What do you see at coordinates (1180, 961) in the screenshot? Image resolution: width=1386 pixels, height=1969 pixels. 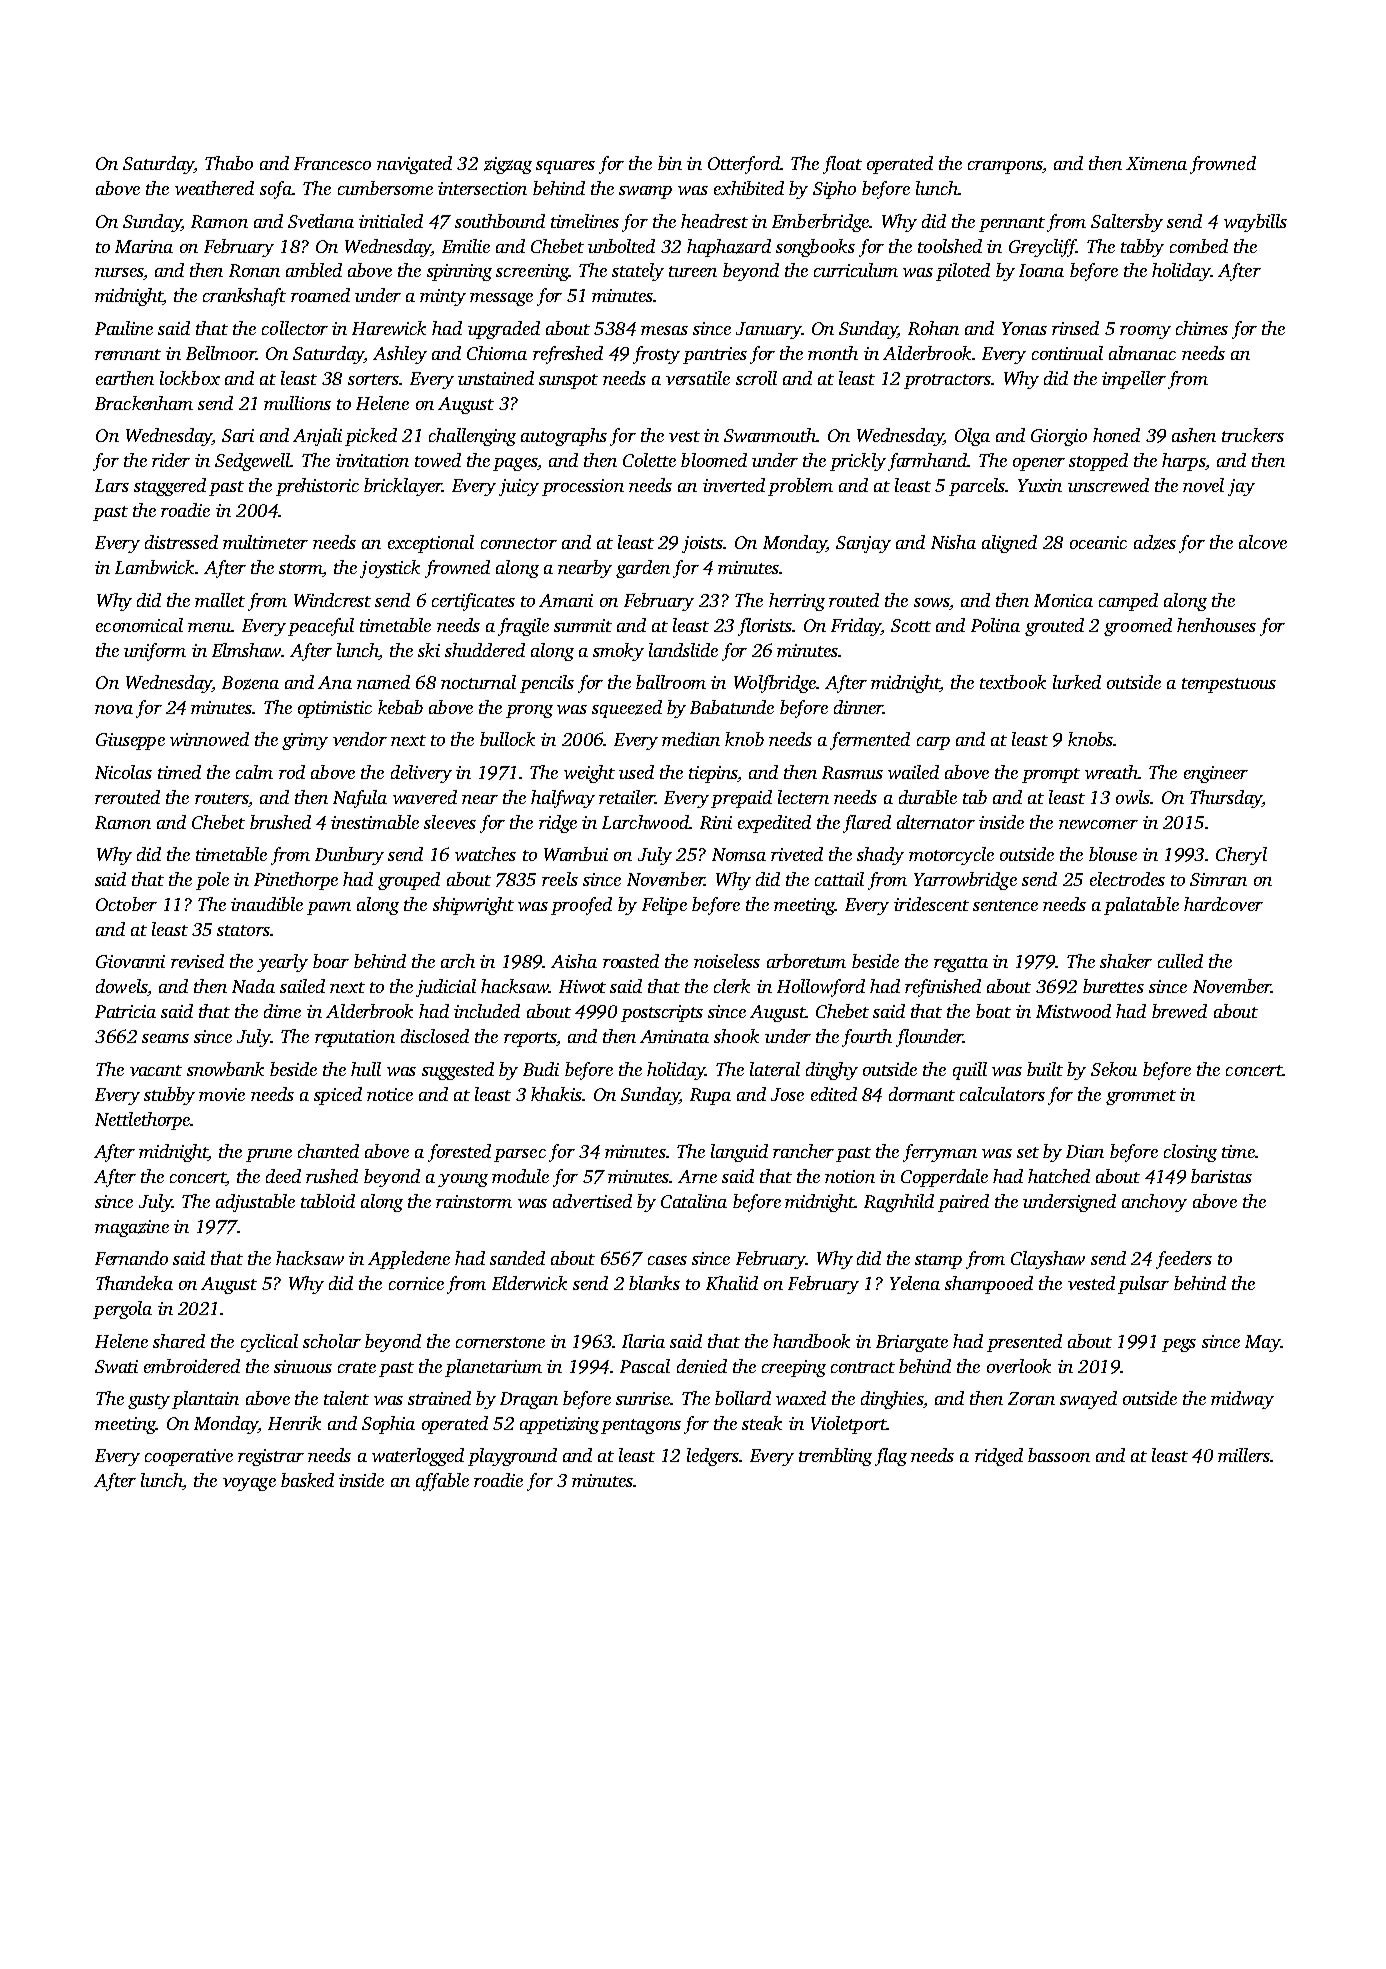 I see `culled` at bounding box center [1180, 961].
